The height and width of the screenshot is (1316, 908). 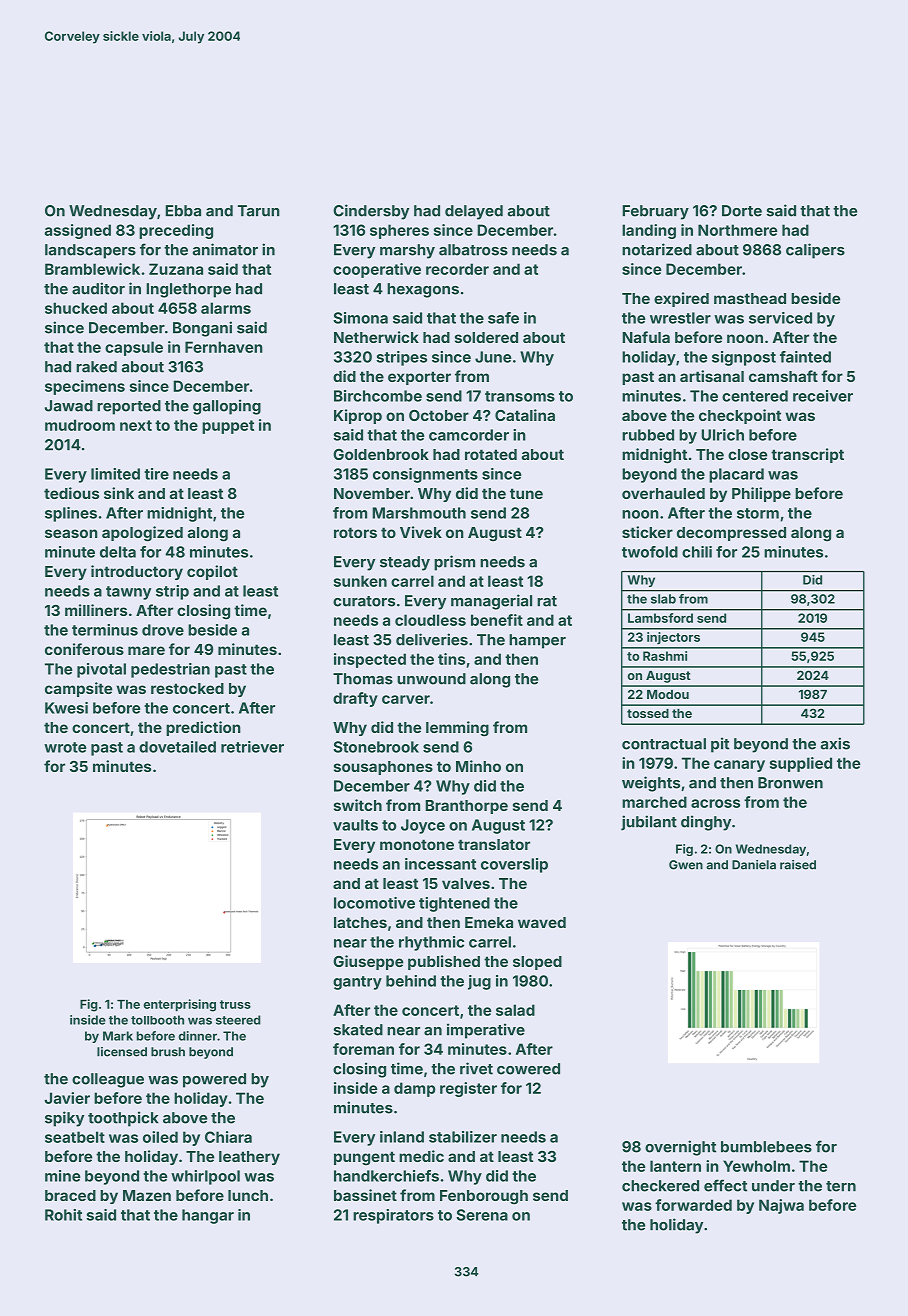 What do you see at coordinates (393, 1216) in the screenshot?
I see `respirators` at bounding box center [393, 1216].
